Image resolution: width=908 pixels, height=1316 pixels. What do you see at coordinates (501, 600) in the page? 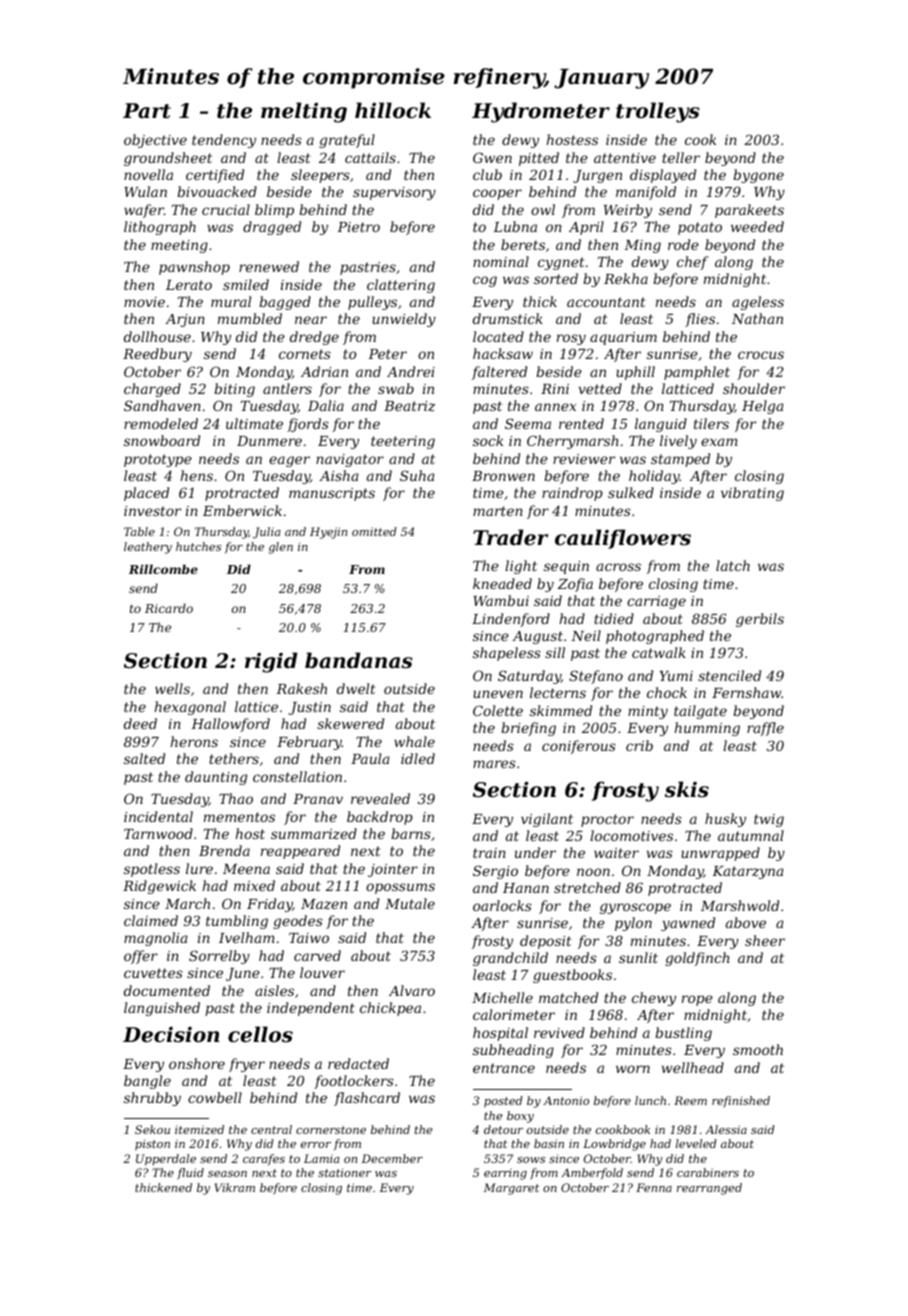
I see `Wambui` at bounding box center [501, 600].
